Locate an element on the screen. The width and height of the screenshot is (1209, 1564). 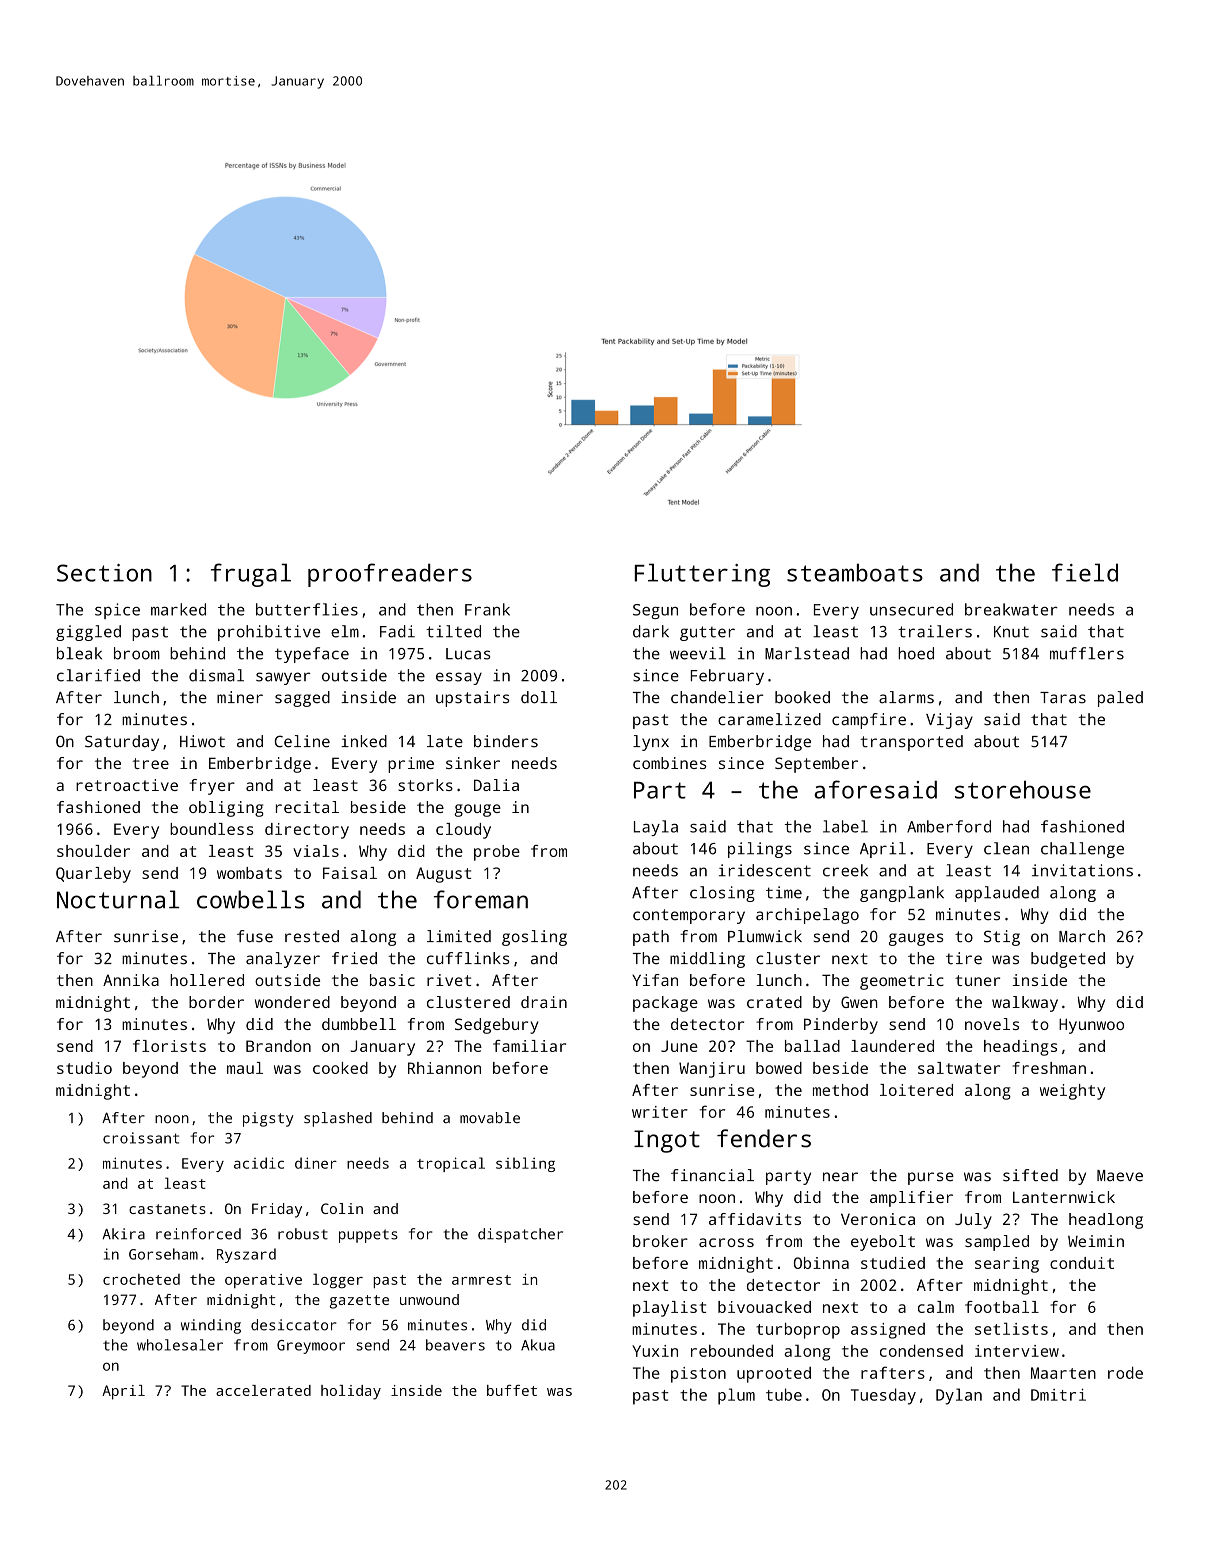
familiar is located at coordinates (529, 1046).
